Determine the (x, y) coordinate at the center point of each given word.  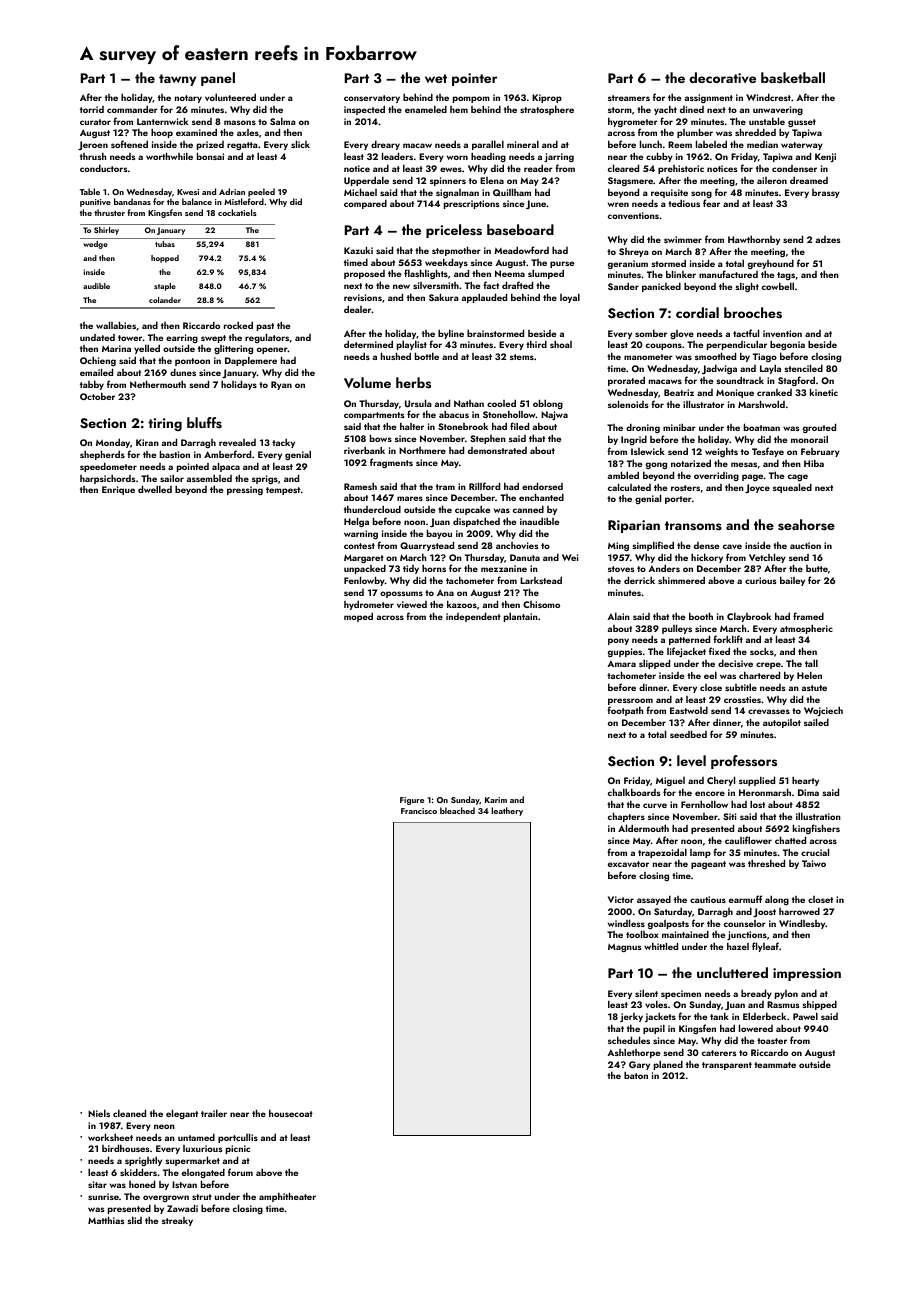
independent (473, 617)
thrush (93, 156)
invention (782, 333)
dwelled (155, 489)
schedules (629, 1040)
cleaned (129, 1113)
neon (164, 1126)
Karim (496, 800)
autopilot (782, 723)
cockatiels (237, 212)
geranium (628, 264)
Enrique (118, 490)
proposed (364, 274)
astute (814, 688)
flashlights (426, 274)
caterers (719, 1053)
